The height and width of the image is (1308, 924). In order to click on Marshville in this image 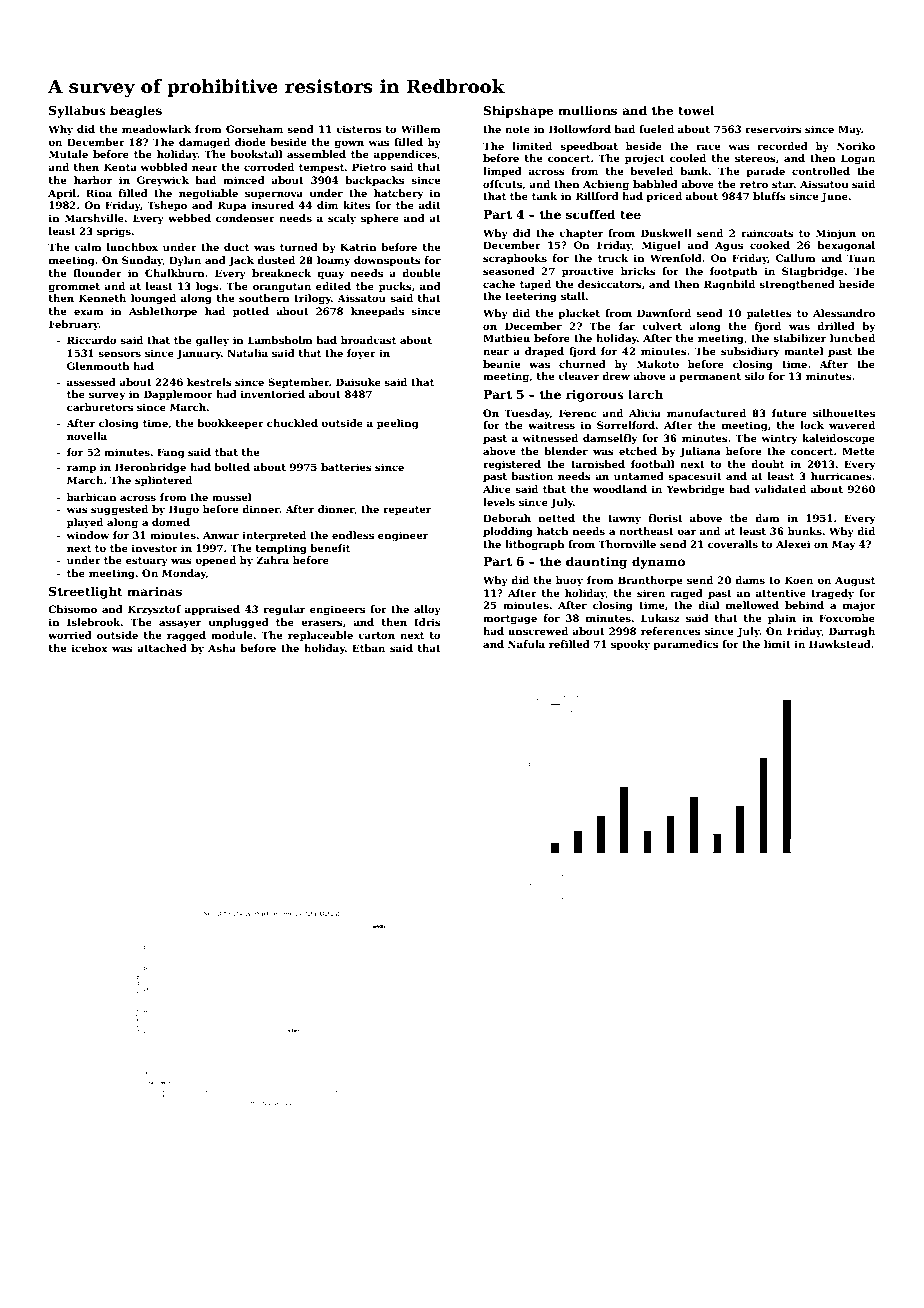, I will do `click(94, 218)`.
